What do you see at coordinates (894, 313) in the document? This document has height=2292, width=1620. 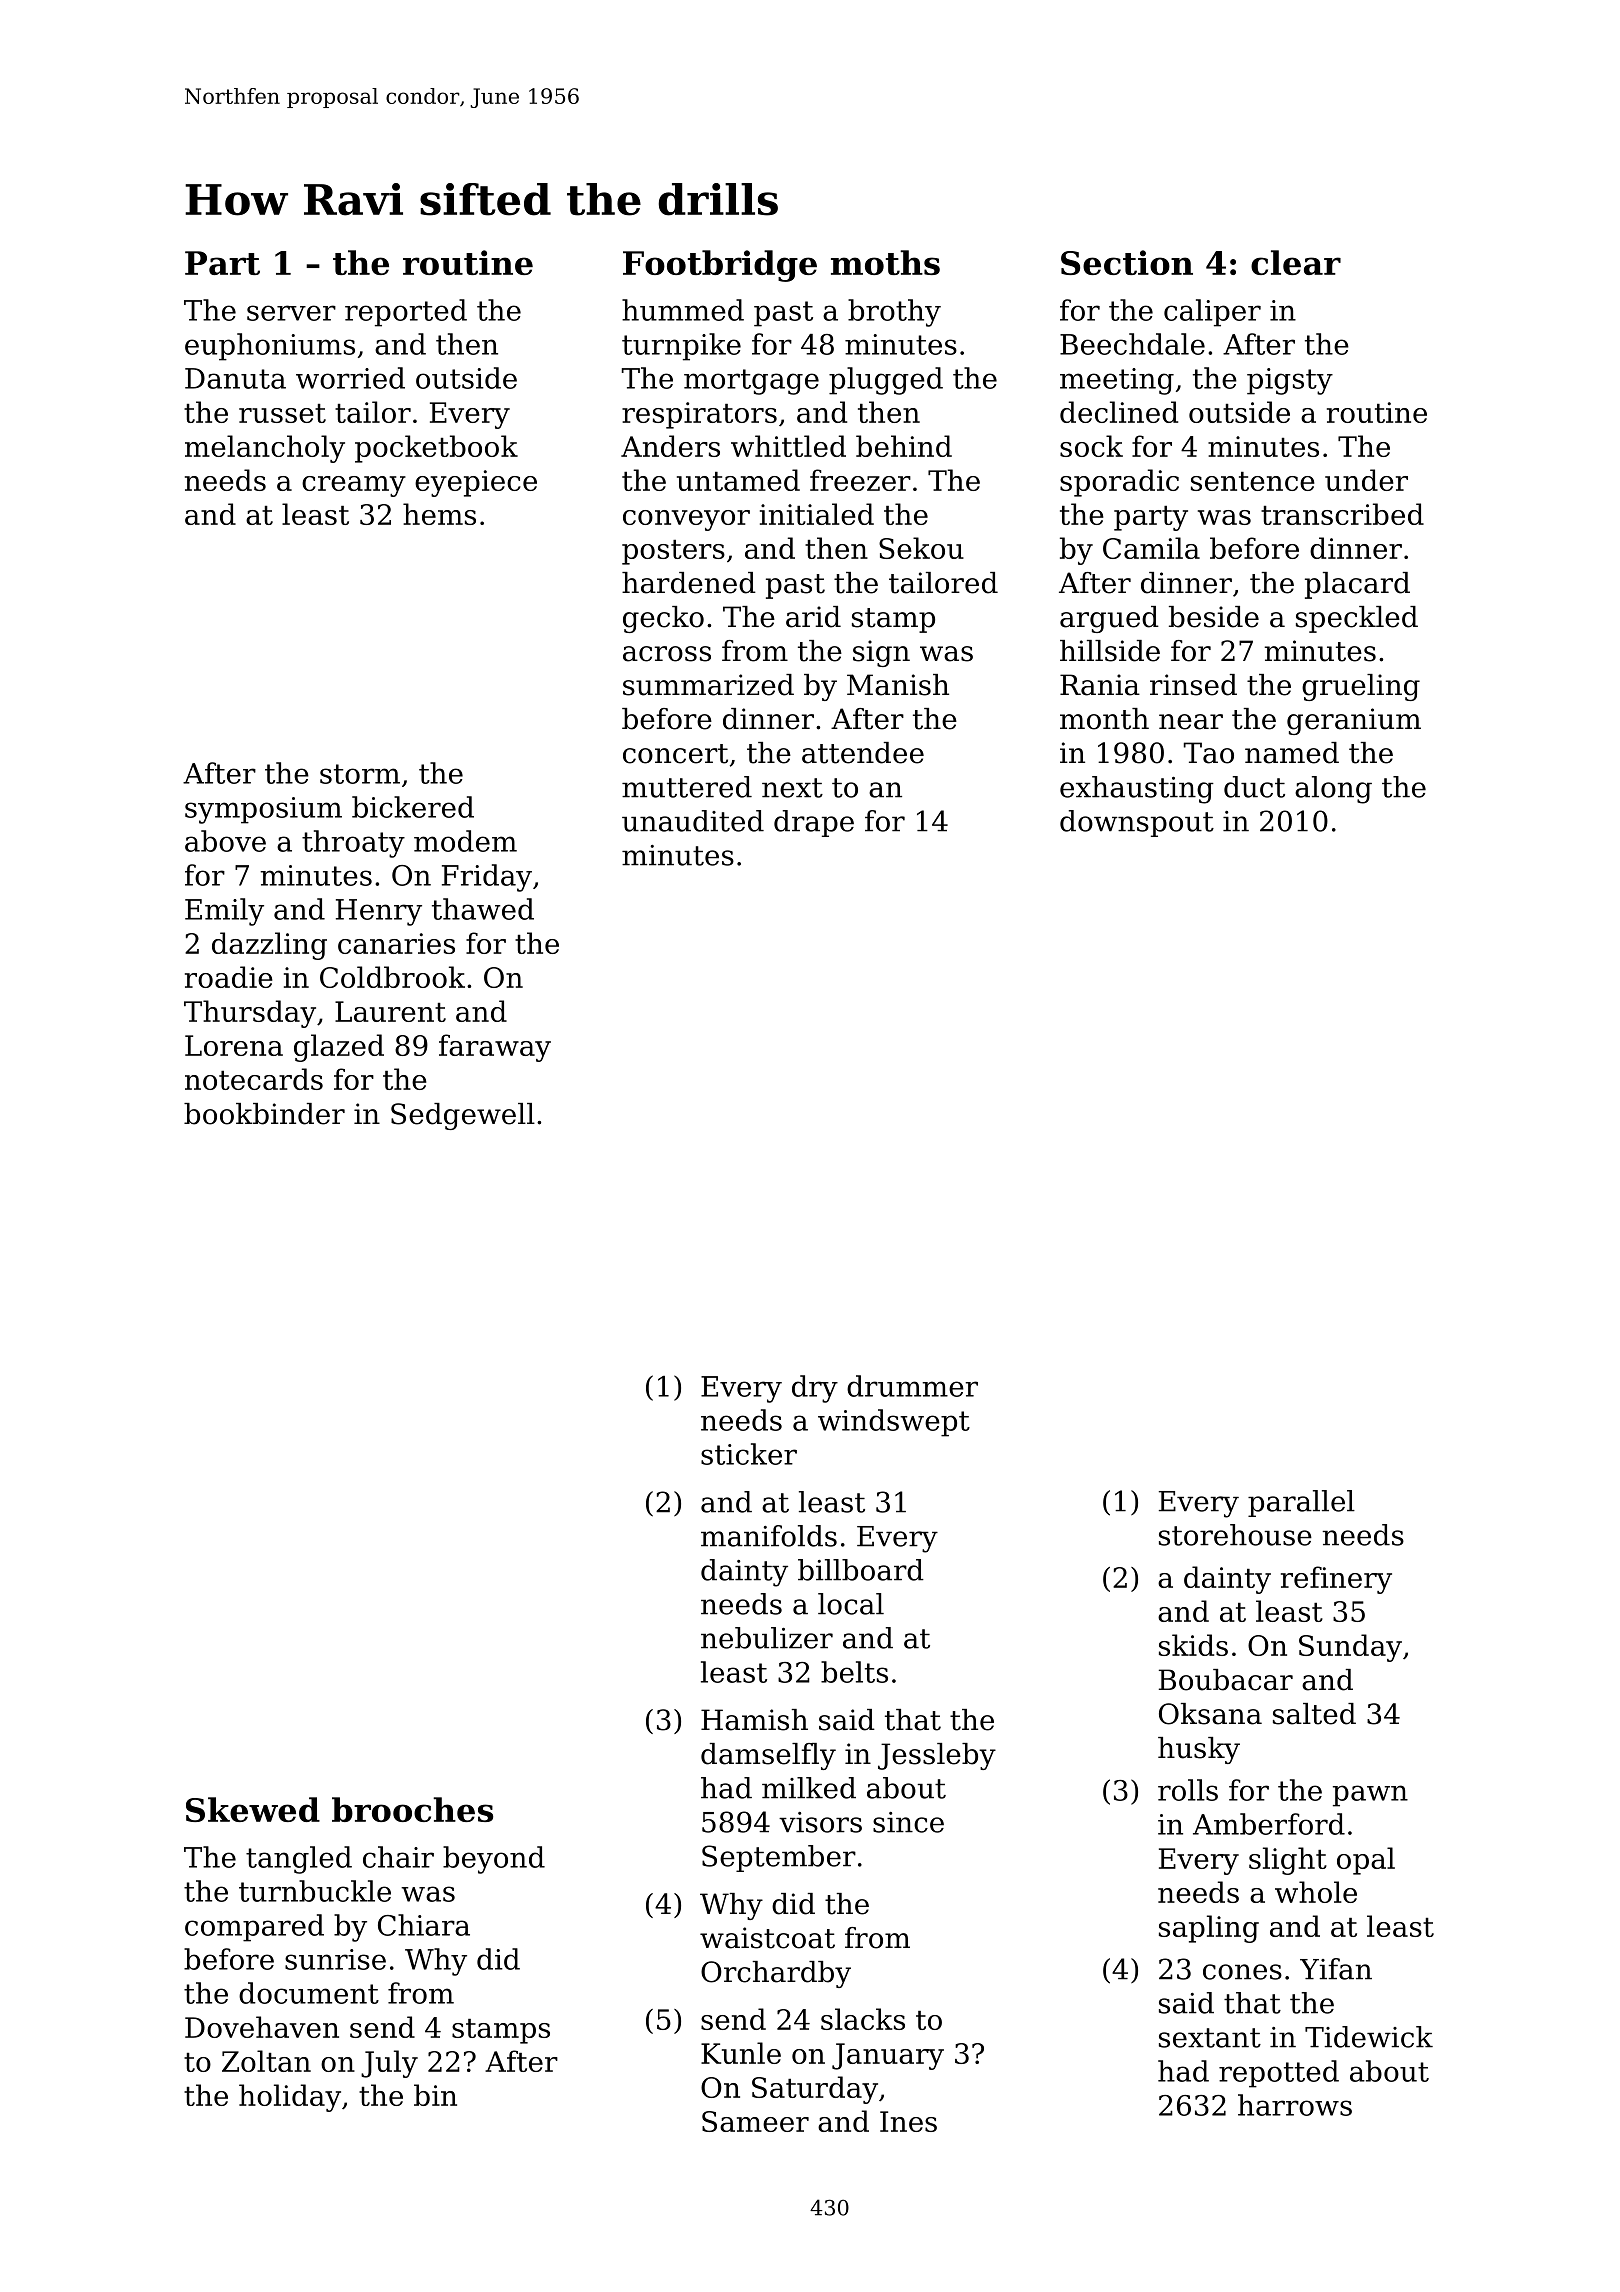 I see `brothy` at bounding box center [894, 313].
